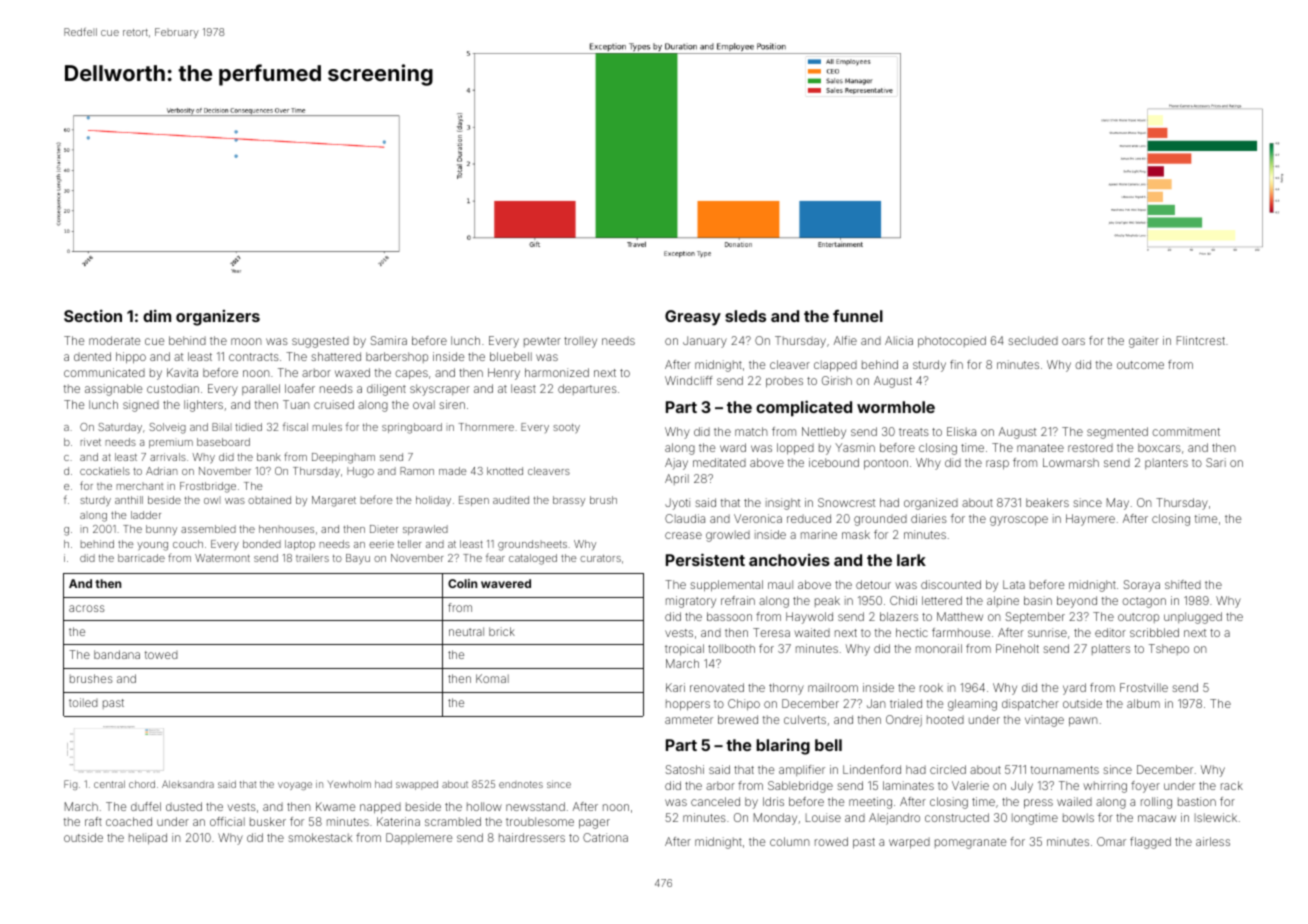 The width and height of the page is (1308, 924). What do you see at coordinates (689, 720) in the page?
I see `ammeter` at bounding box center [689, 720].
